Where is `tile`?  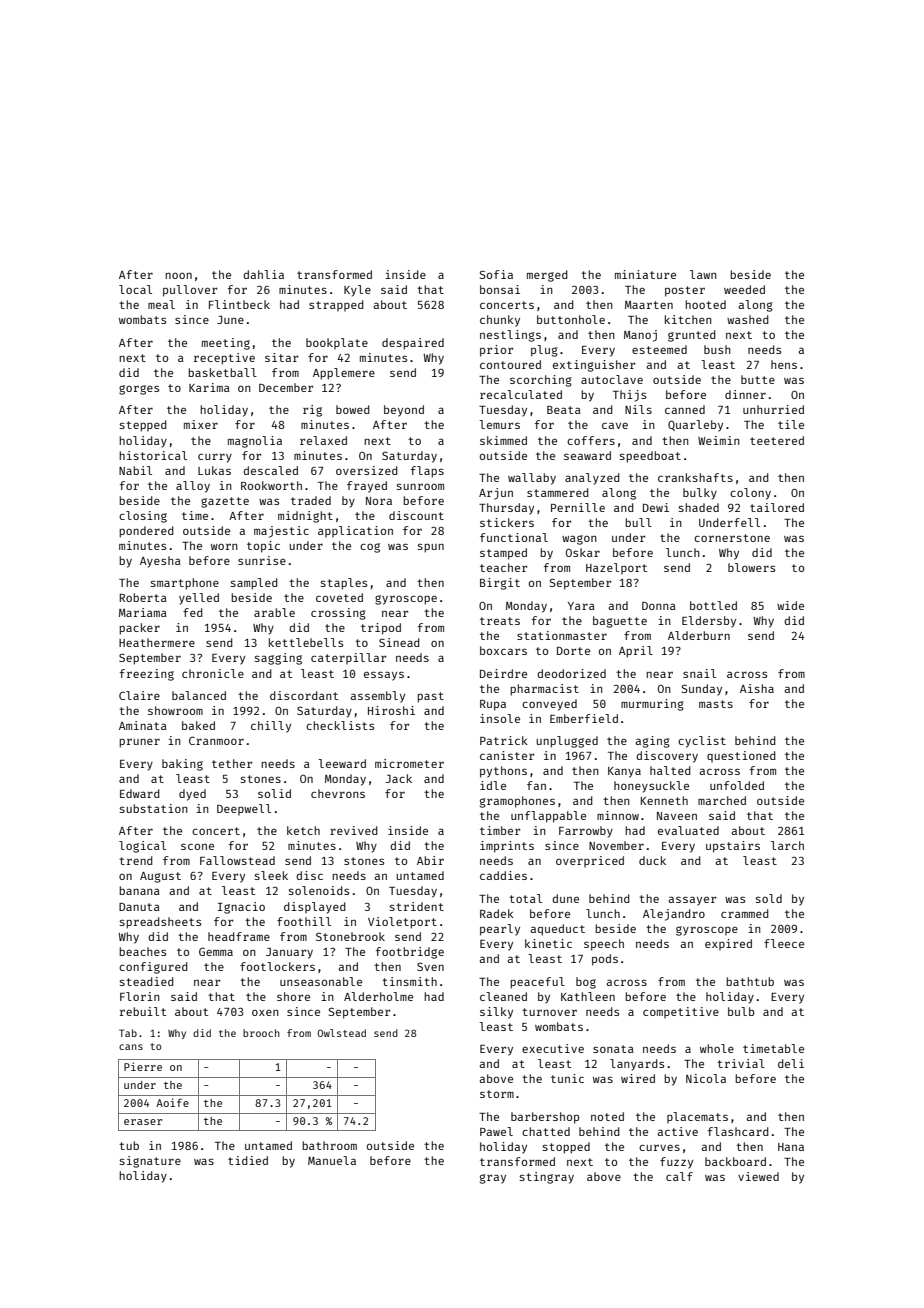 tile is located at coordinates (791, 424).
